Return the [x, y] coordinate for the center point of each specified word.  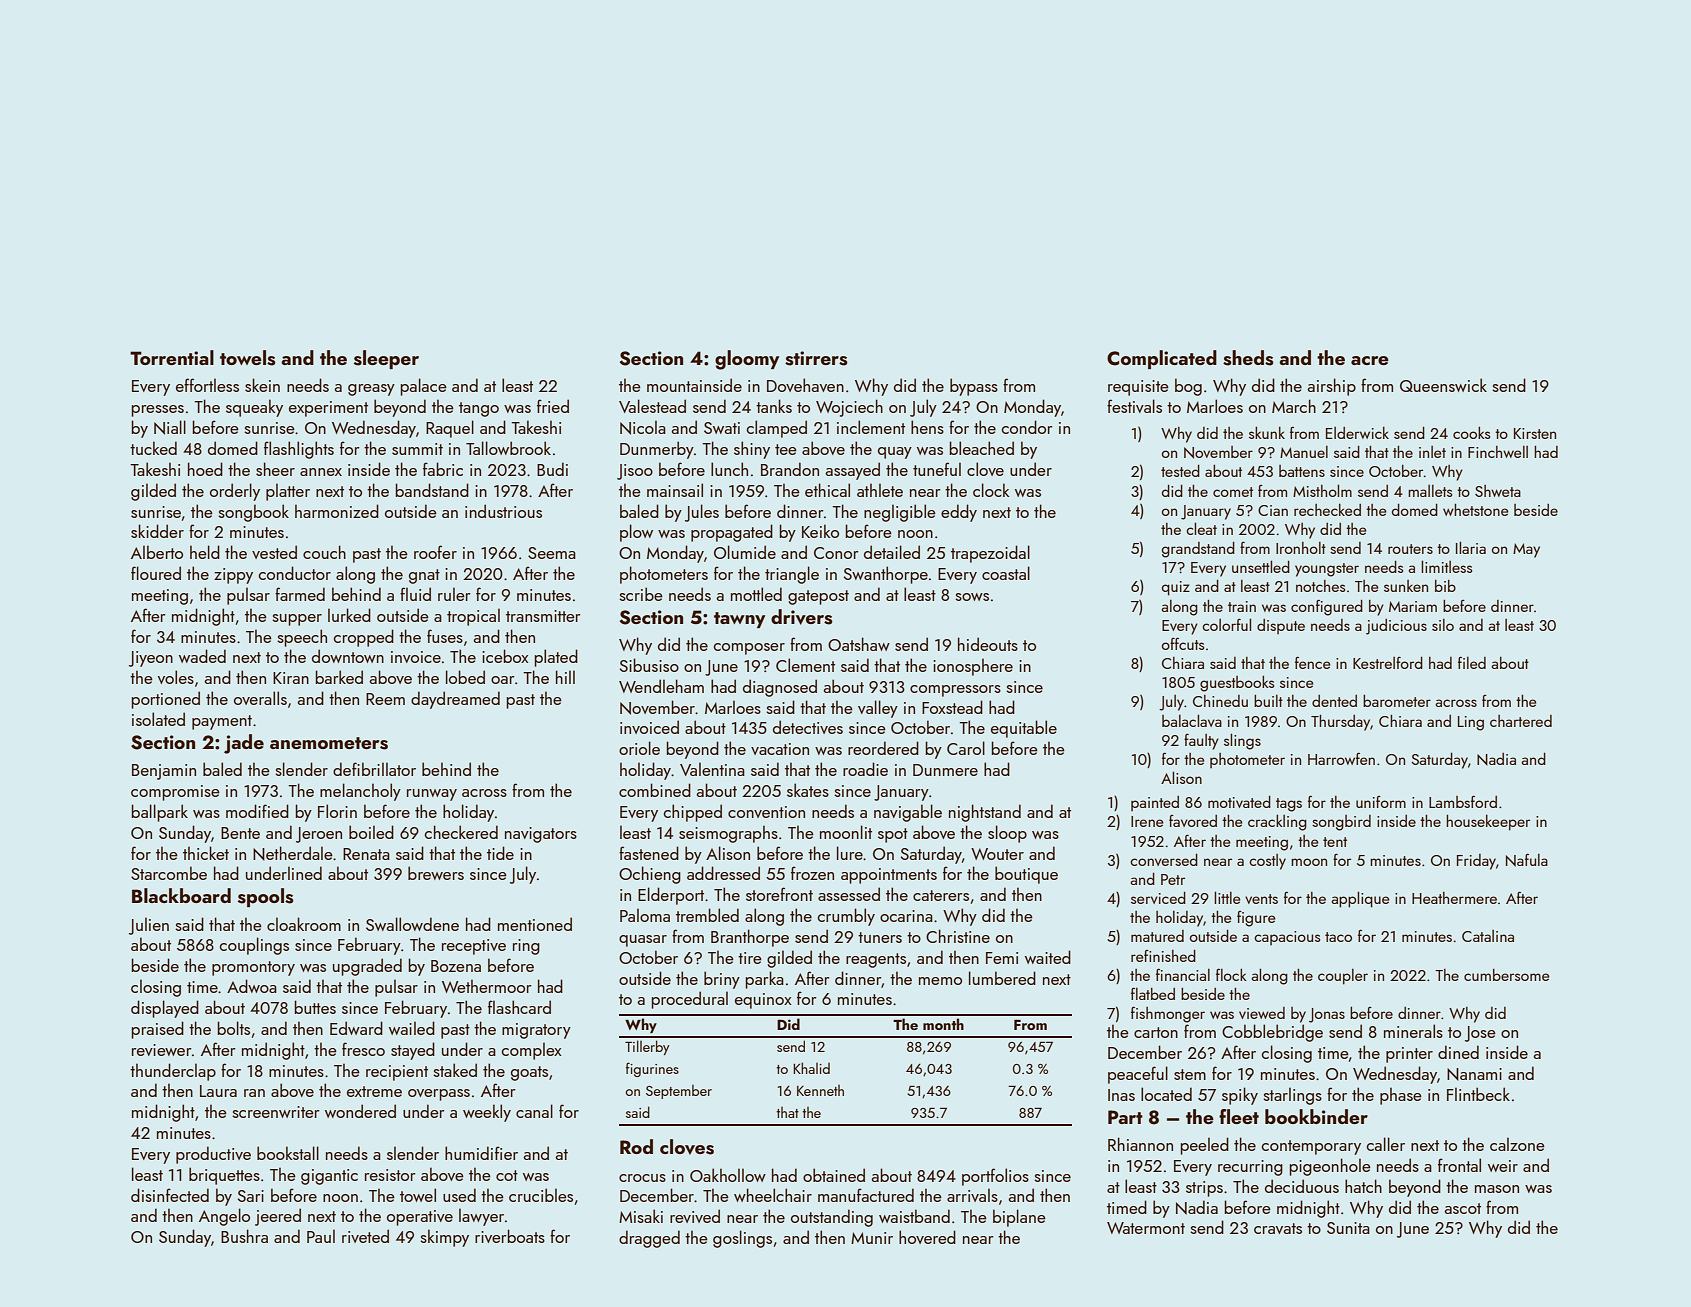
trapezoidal [990, 554]
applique [1360, 899]
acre [1370, 360]
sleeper [386, 359]
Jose [1480, 1034]
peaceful [1138, 1075]
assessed [849, 894]
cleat [1201, 528]
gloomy [747, 360]
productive [213, 1155]
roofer [435, 552]
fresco [363, 1049]
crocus [642, 1178]
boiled [371, 832]
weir [1503, 1166]
